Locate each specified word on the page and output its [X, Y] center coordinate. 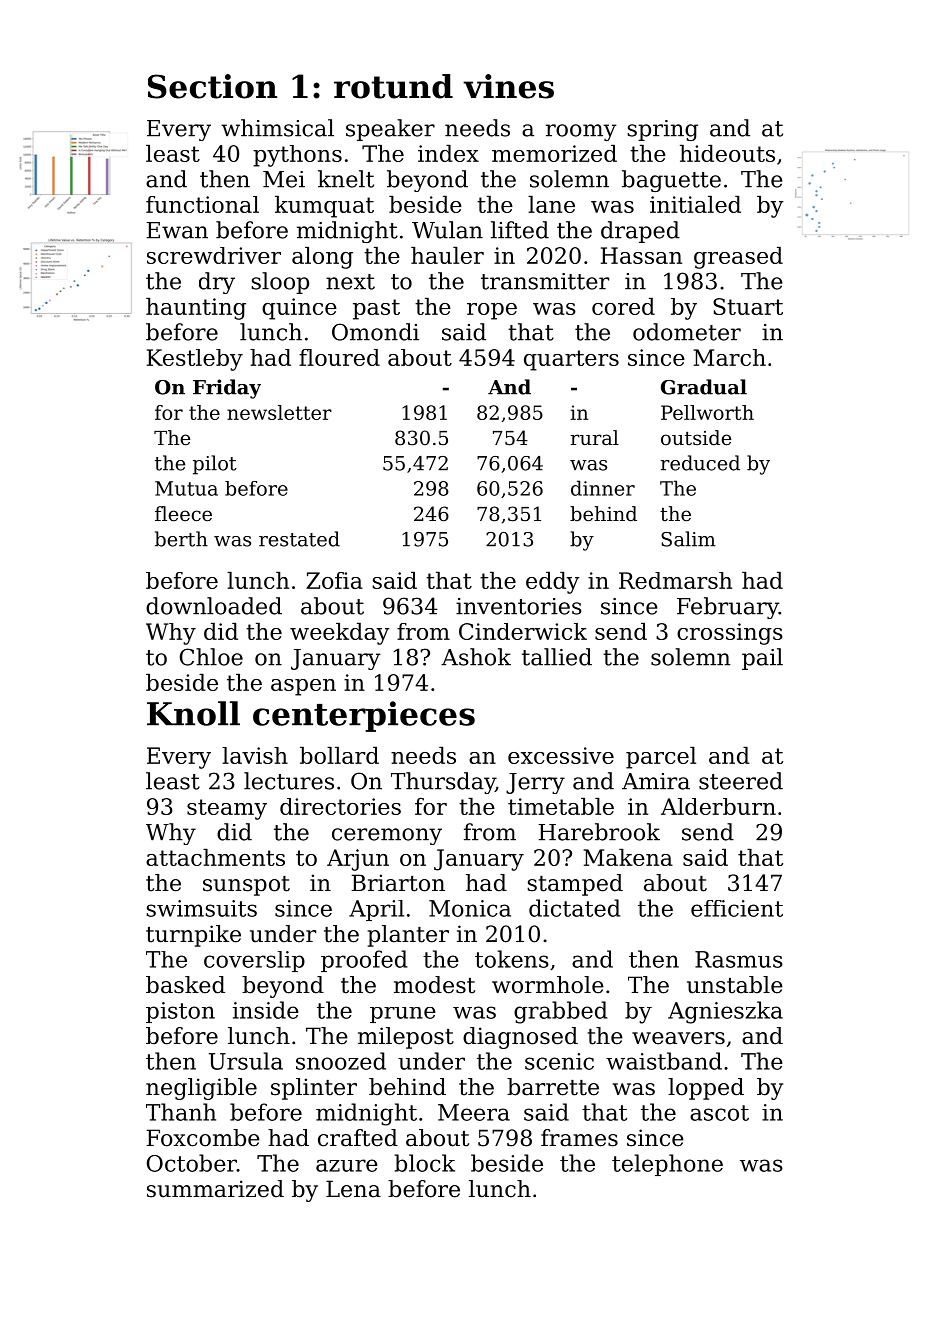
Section [212, 86]
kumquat [324, 207]
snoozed [341, 1061]
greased [738, 258]
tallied [557, 657]
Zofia [334, 580]
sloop [280, 283]
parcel [661, 758]
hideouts [727, 153]
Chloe [211, 657]
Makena [628, 857]
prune [403, 1015]
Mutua [186, 488]
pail [762, 659]
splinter [314, 1089]
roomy [581, 132]
